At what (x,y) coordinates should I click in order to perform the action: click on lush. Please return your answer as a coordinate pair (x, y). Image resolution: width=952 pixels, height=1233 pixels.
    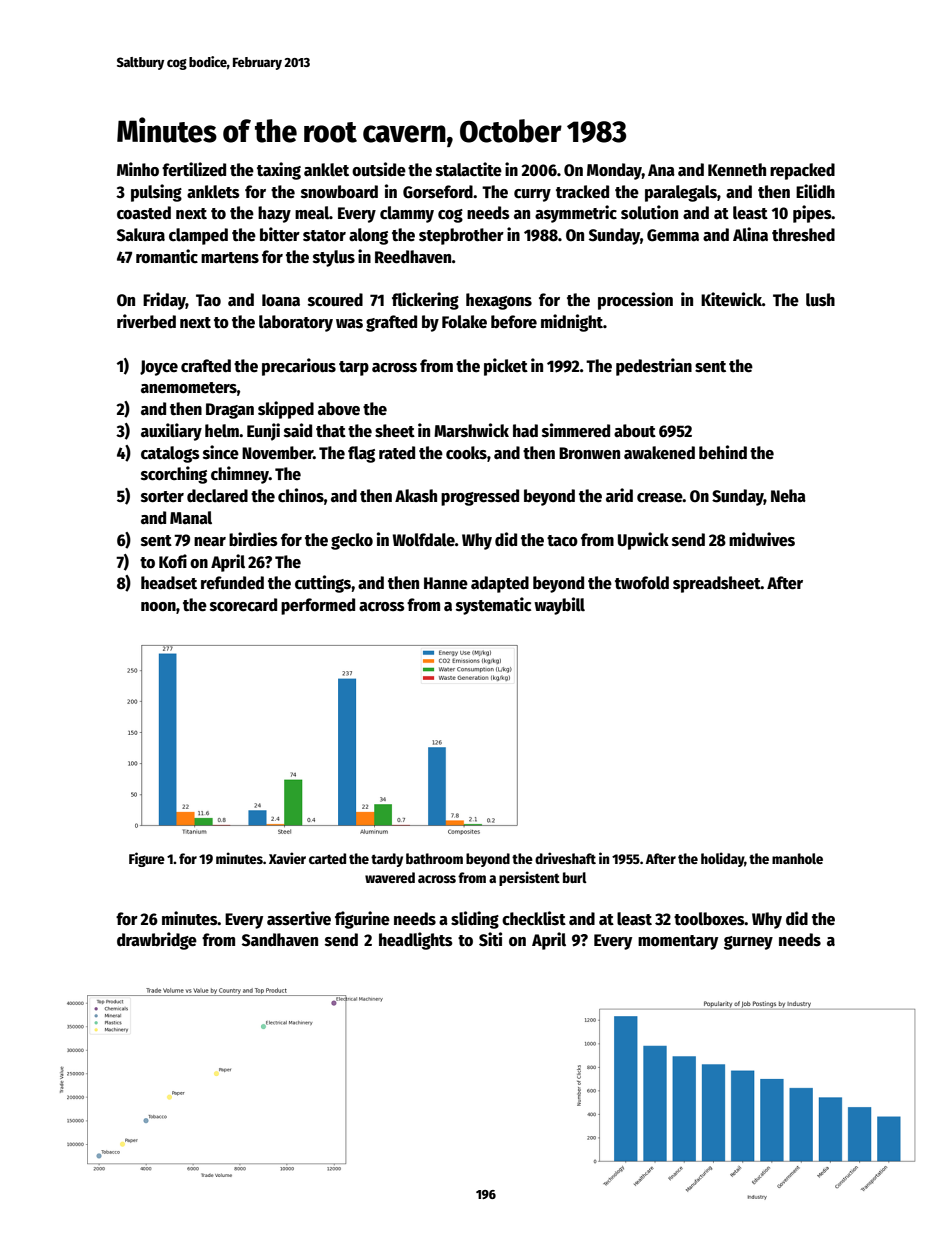
    Looking at the image, I should click on (820, 300).
